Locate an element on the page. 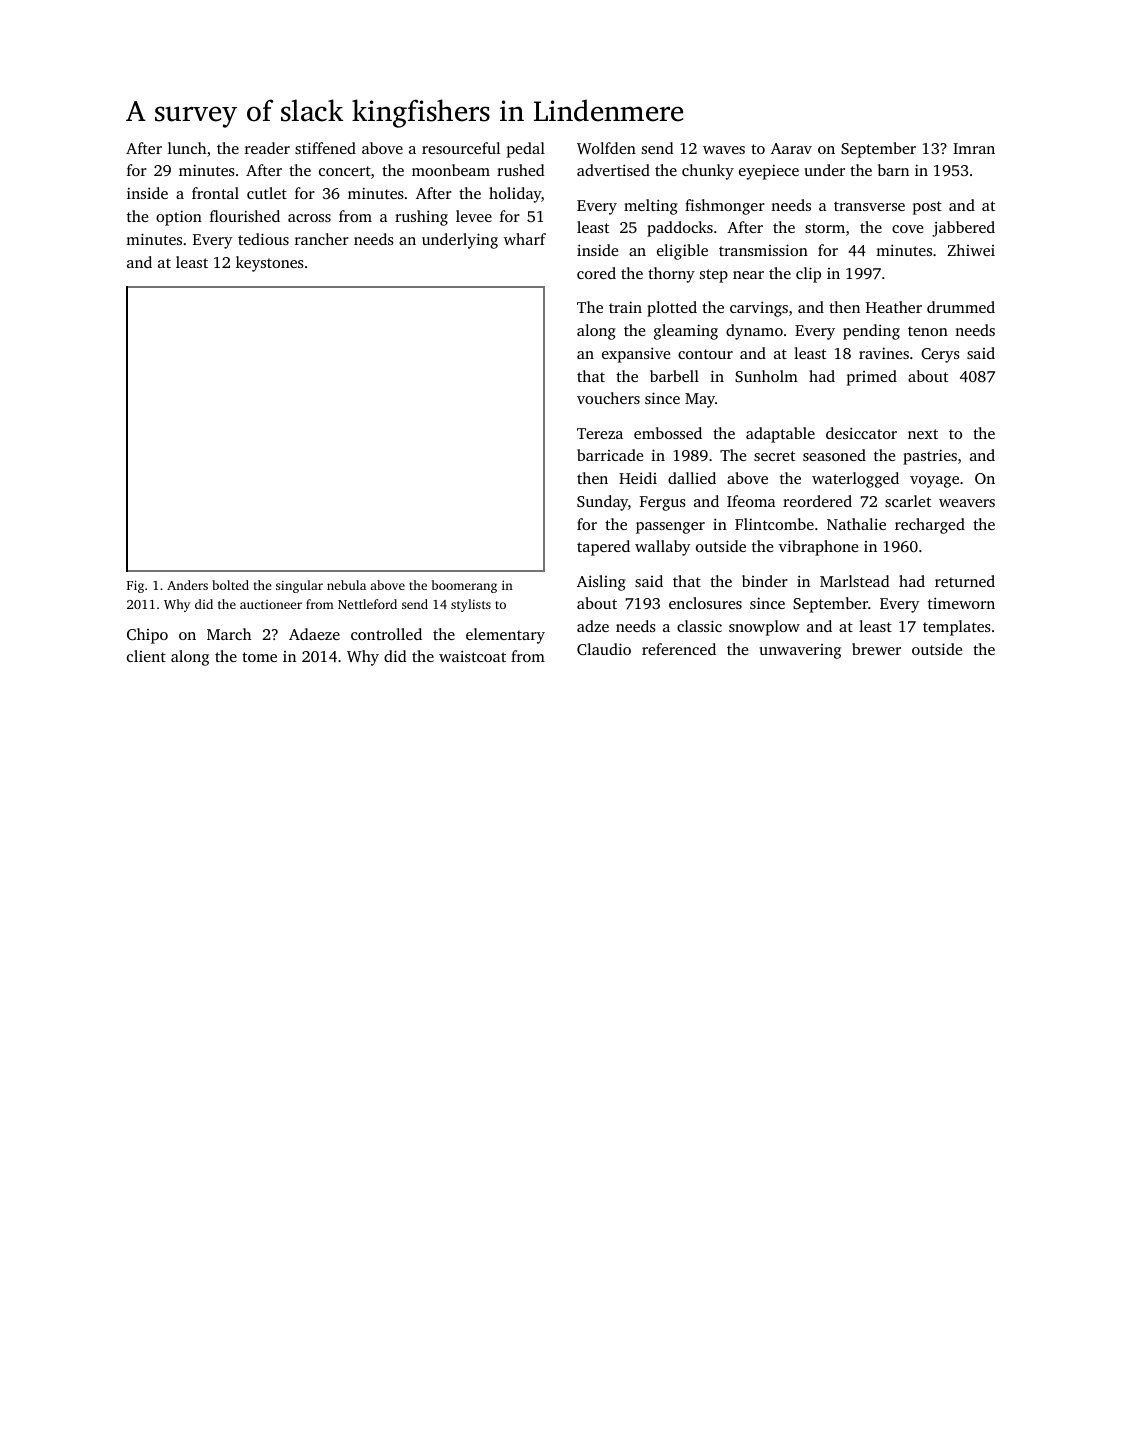  Zhiwei is located at coordinates (971, 250).
